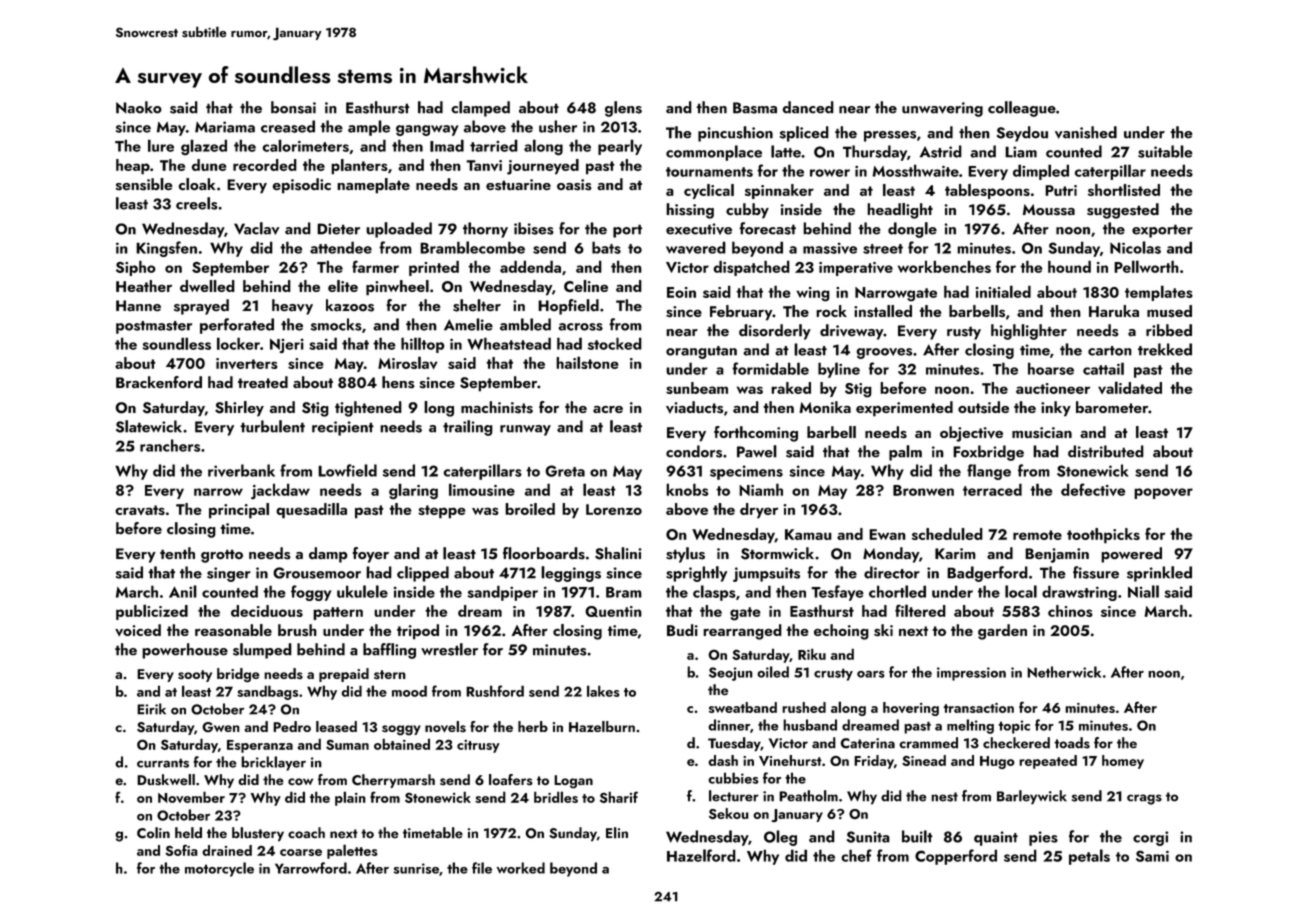 The height and width of the screenshot is (924, 1308). What do you see at coordinates (478, 746) in the screenshot?
I see `citrusy` at bounding box center [478, 746].
